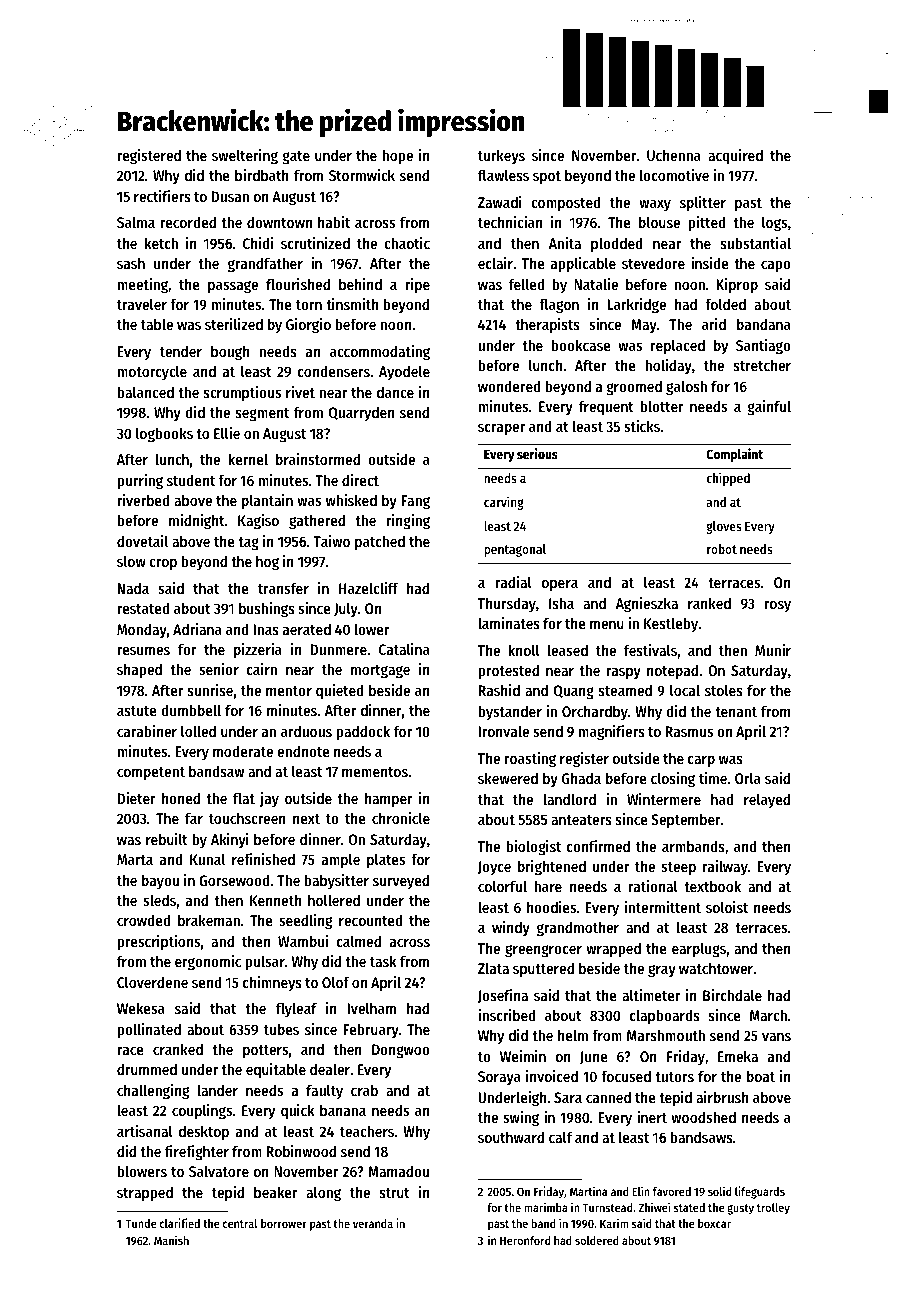  Describe the element at coordinates (284, 1223) in the image. I see `borrower` at that location.
